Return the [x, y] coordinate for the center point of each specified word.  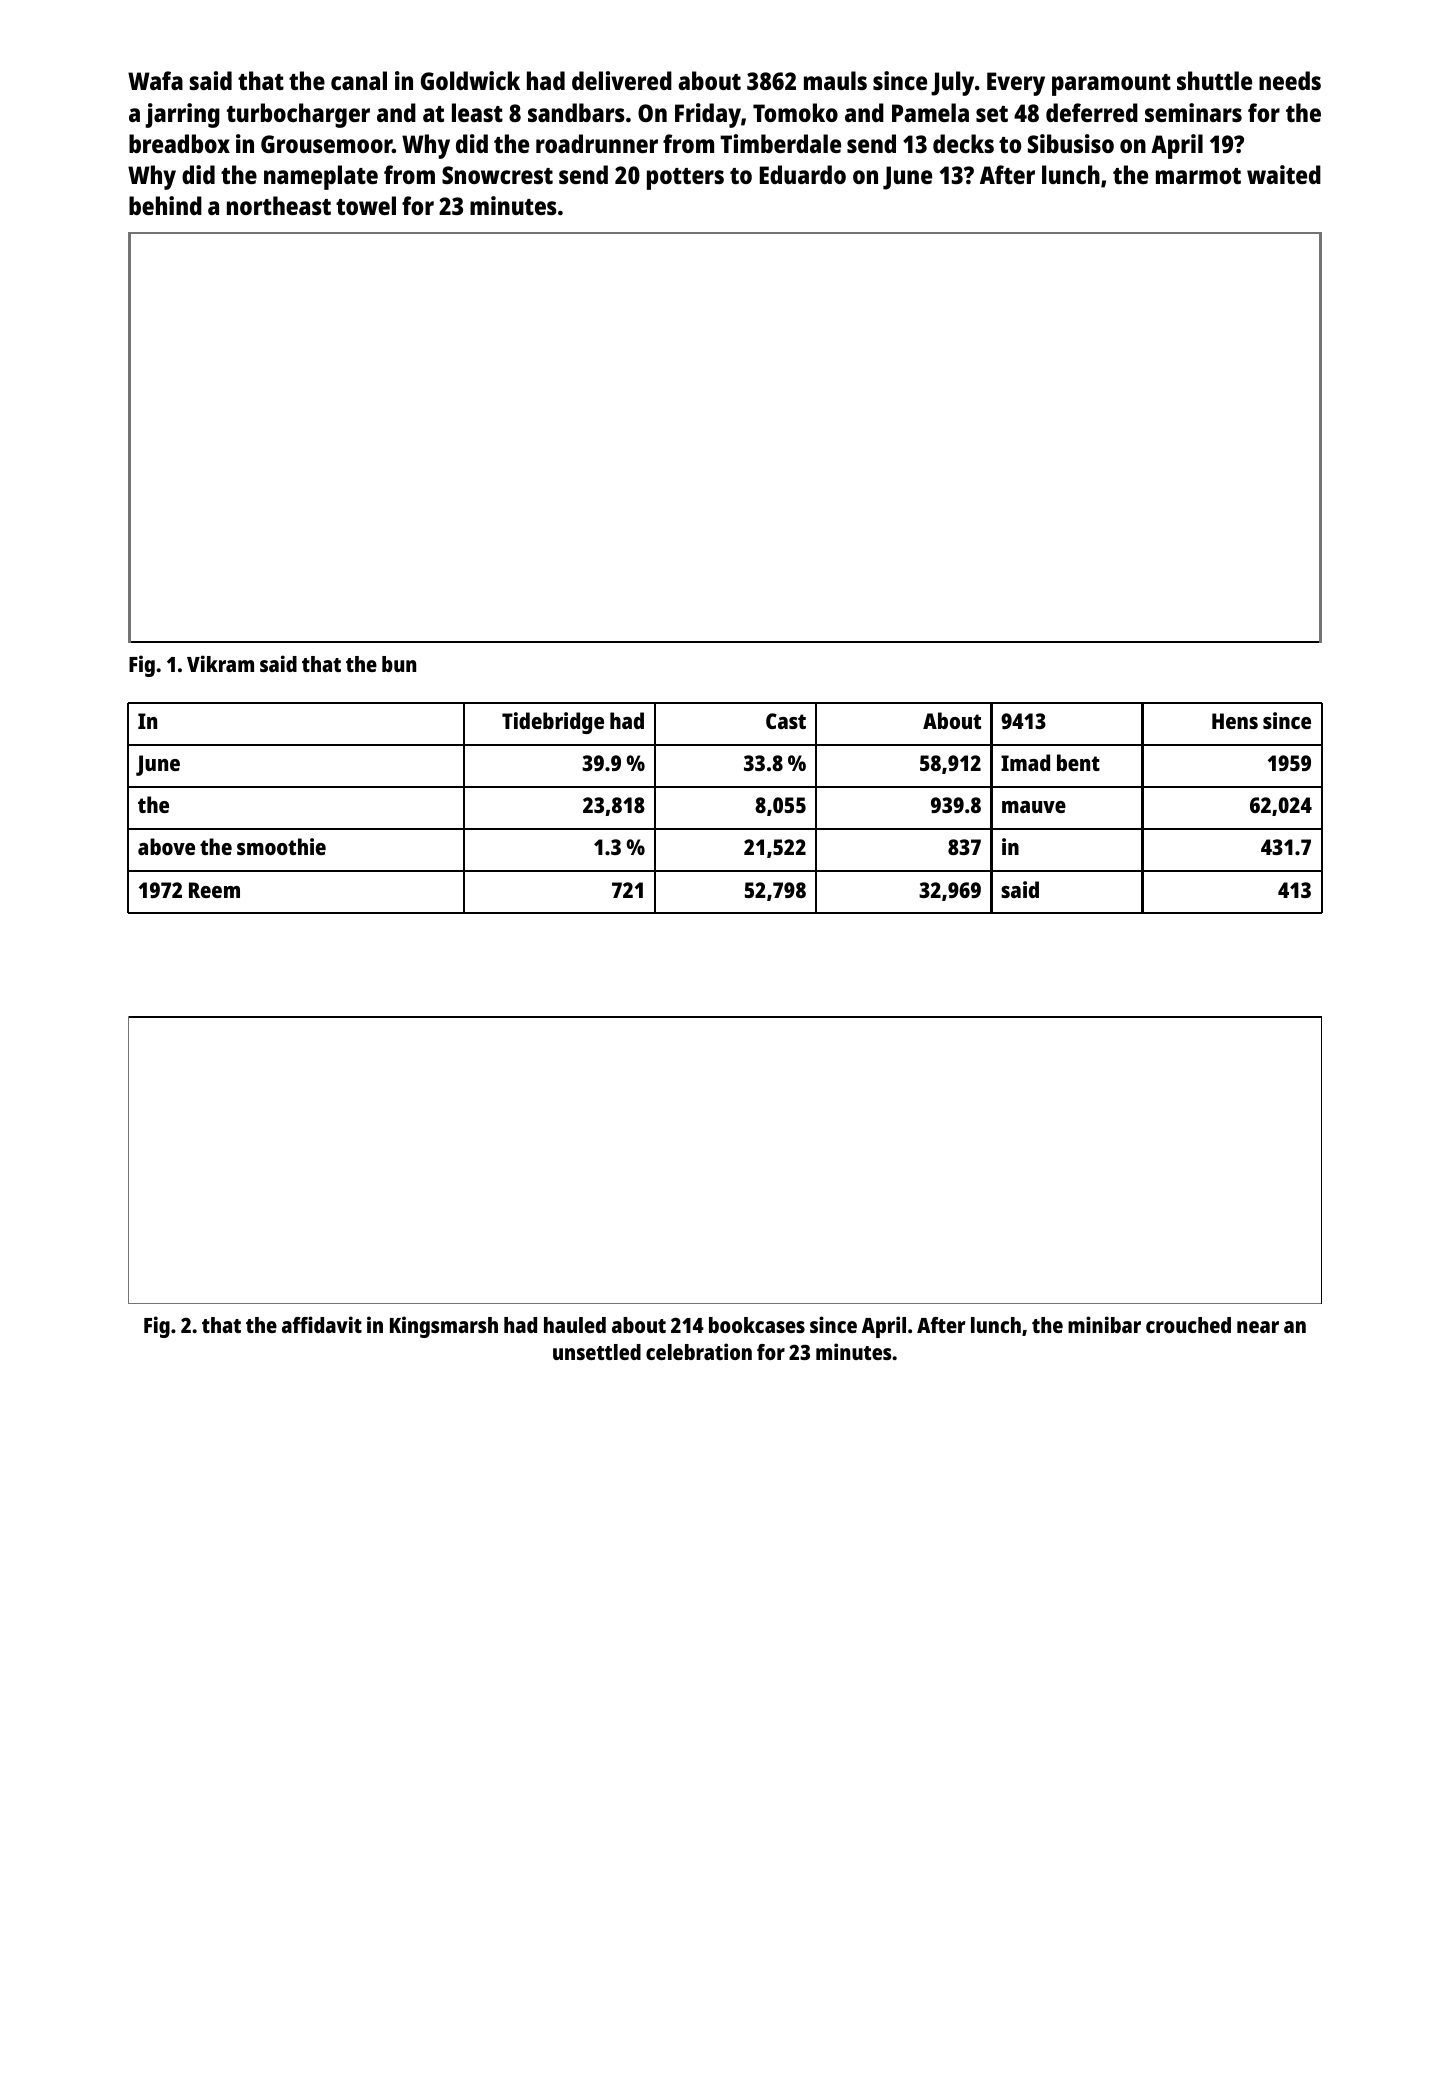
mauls [835, 80]
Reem [214, 890]
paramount [1111, 85]
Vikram [220, 663]
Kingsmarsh [444, 1327]
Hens [1235, 721]
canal [359, 80]
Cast [786, 721]
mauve [1034, 807]
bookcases [757, 1325]
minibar [1104, 1324]
